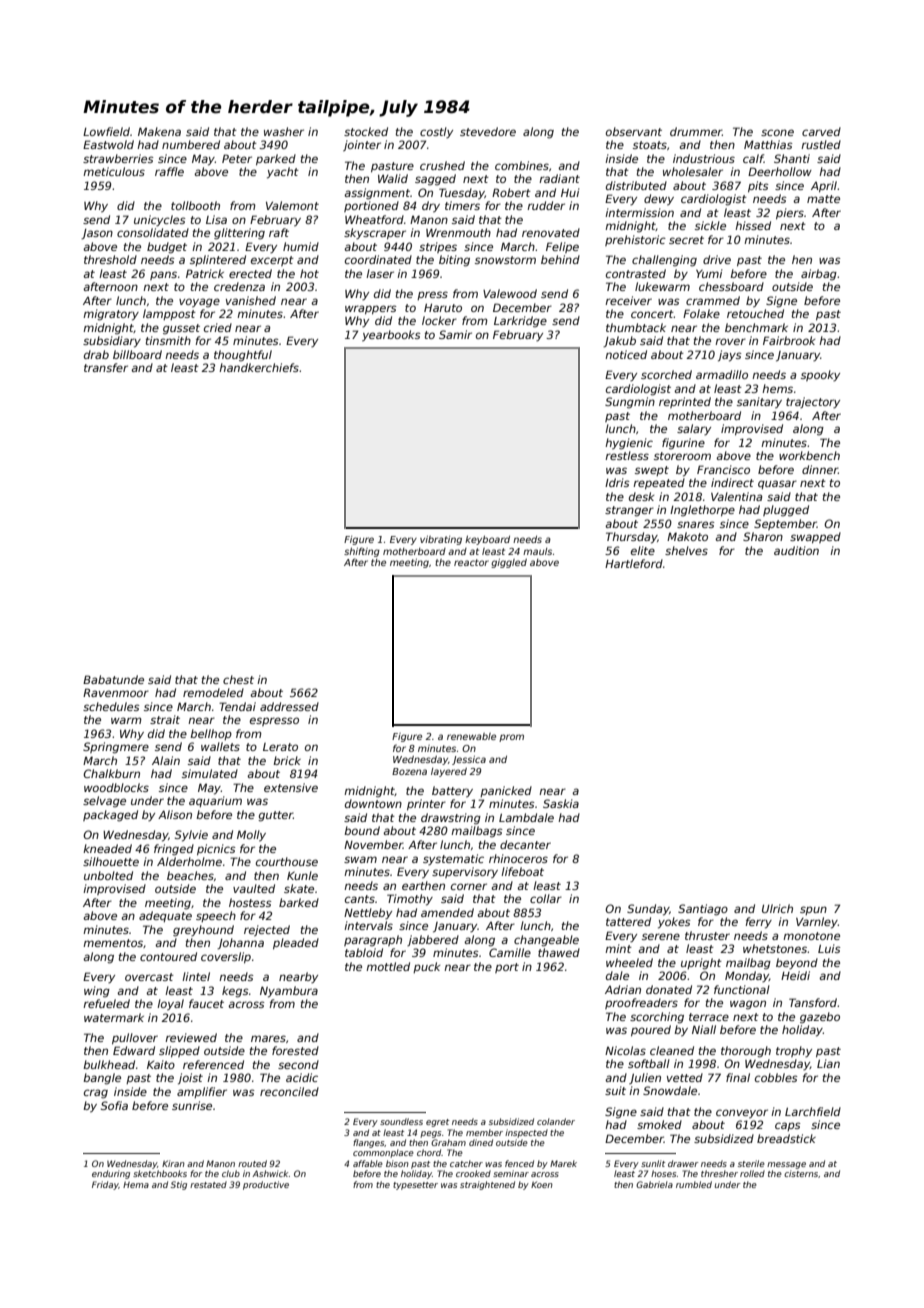 The image size is (924, 1308). What do you see at coordinates (736, 496) in the image?
I see `Valentina` at bounding box center [736, 496].
